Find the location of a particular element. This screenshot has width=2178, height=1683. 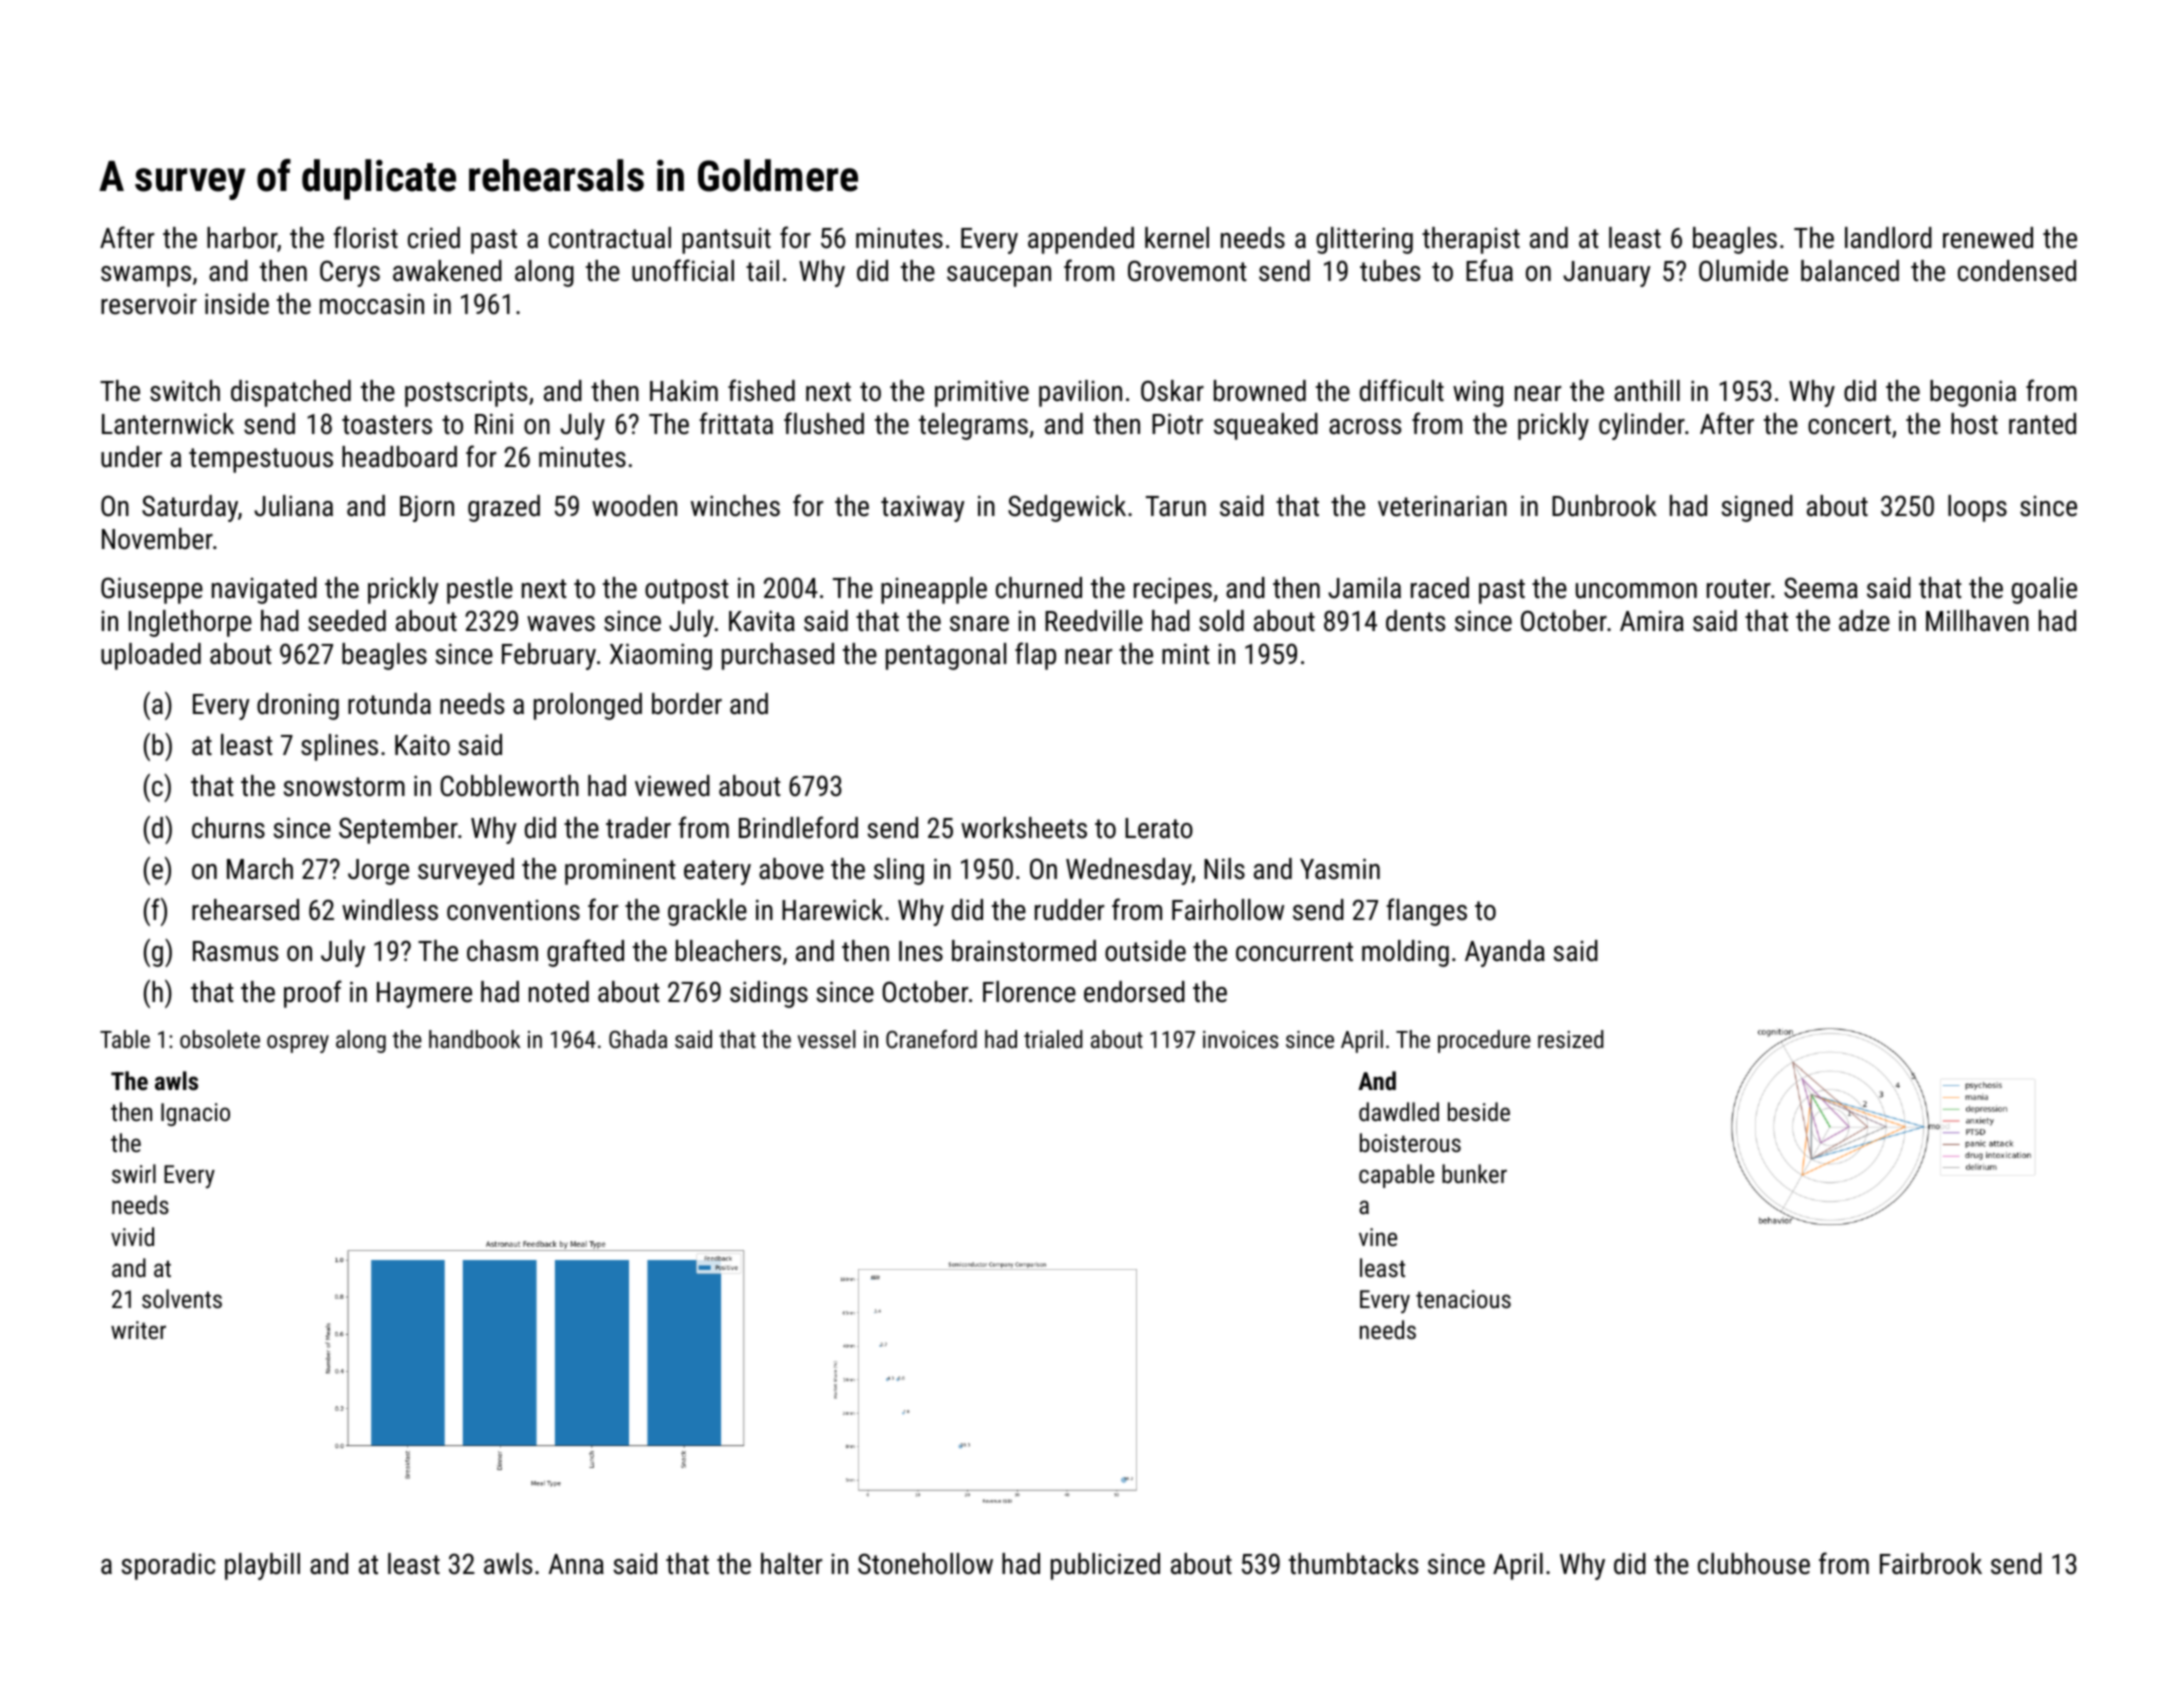

Anna is located at coordinates (576, 1564).
